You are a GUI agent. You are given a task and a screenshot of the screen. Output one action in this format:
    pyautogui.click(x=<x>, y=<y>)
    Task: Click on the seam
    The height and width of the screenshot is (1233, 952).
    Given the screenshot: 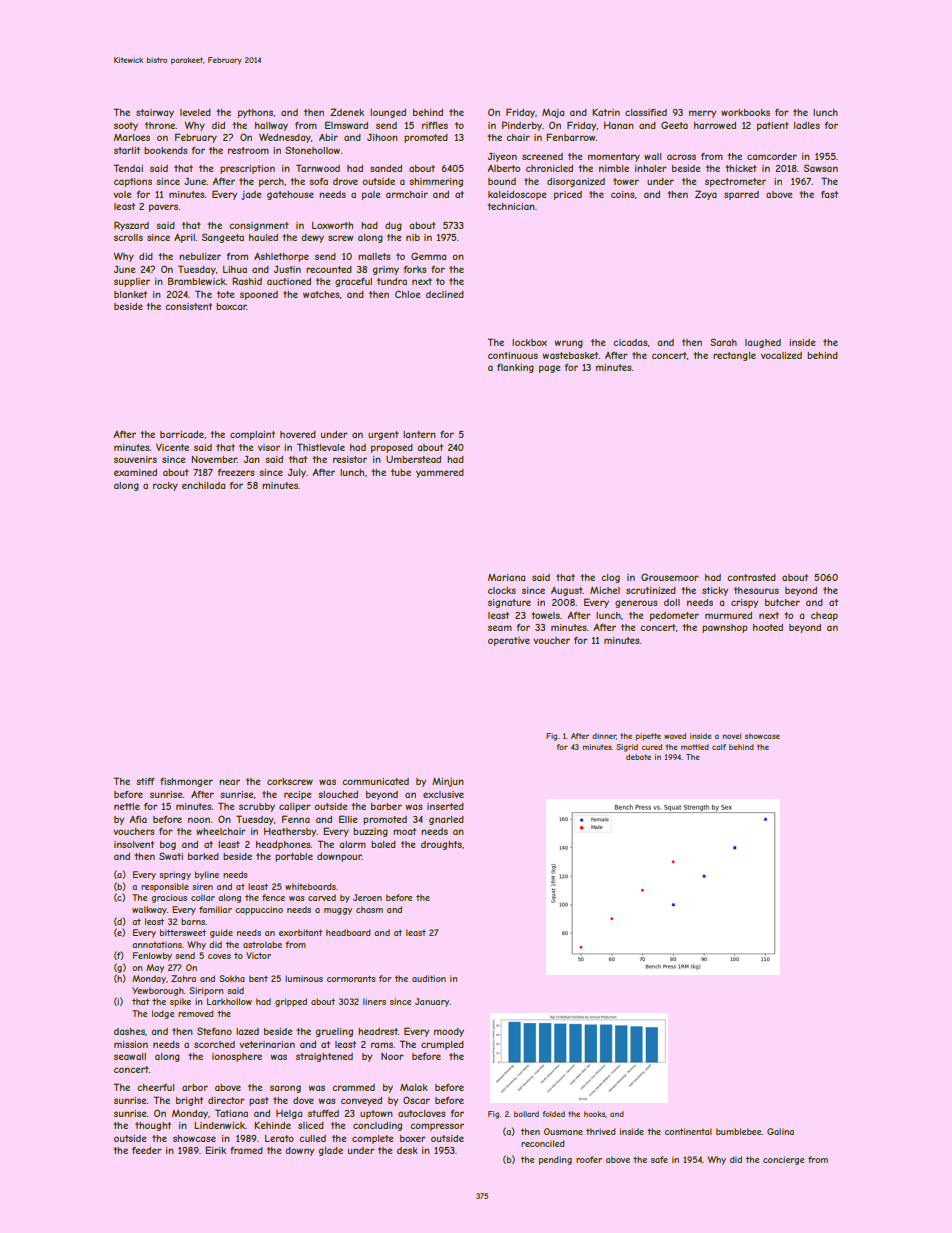 What is the action you would take?
    pyautogui.click(x=500, y=628)
